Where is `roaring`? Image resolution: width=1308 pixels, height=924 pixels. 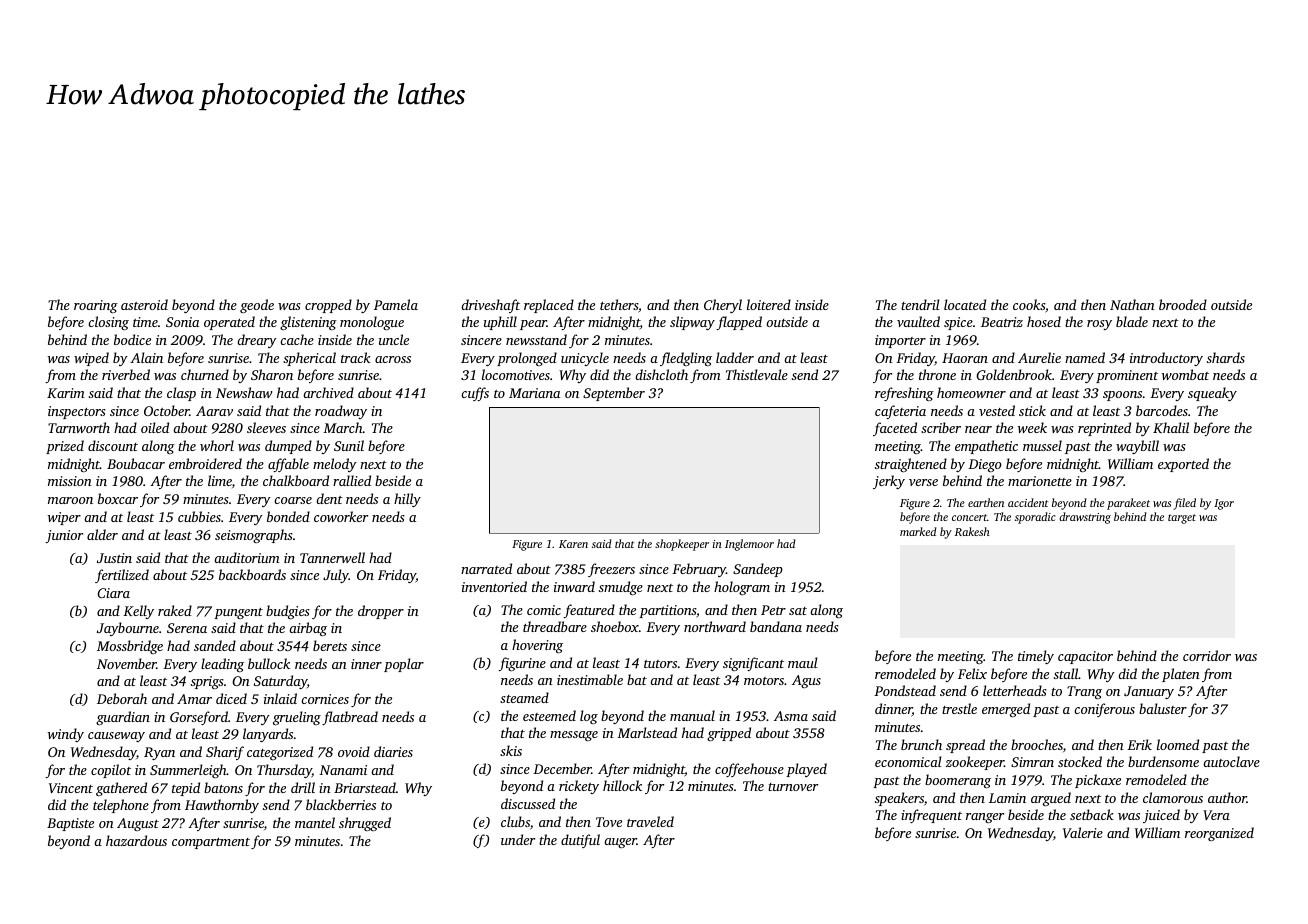 roaring is located at coordinates (96, 306).
